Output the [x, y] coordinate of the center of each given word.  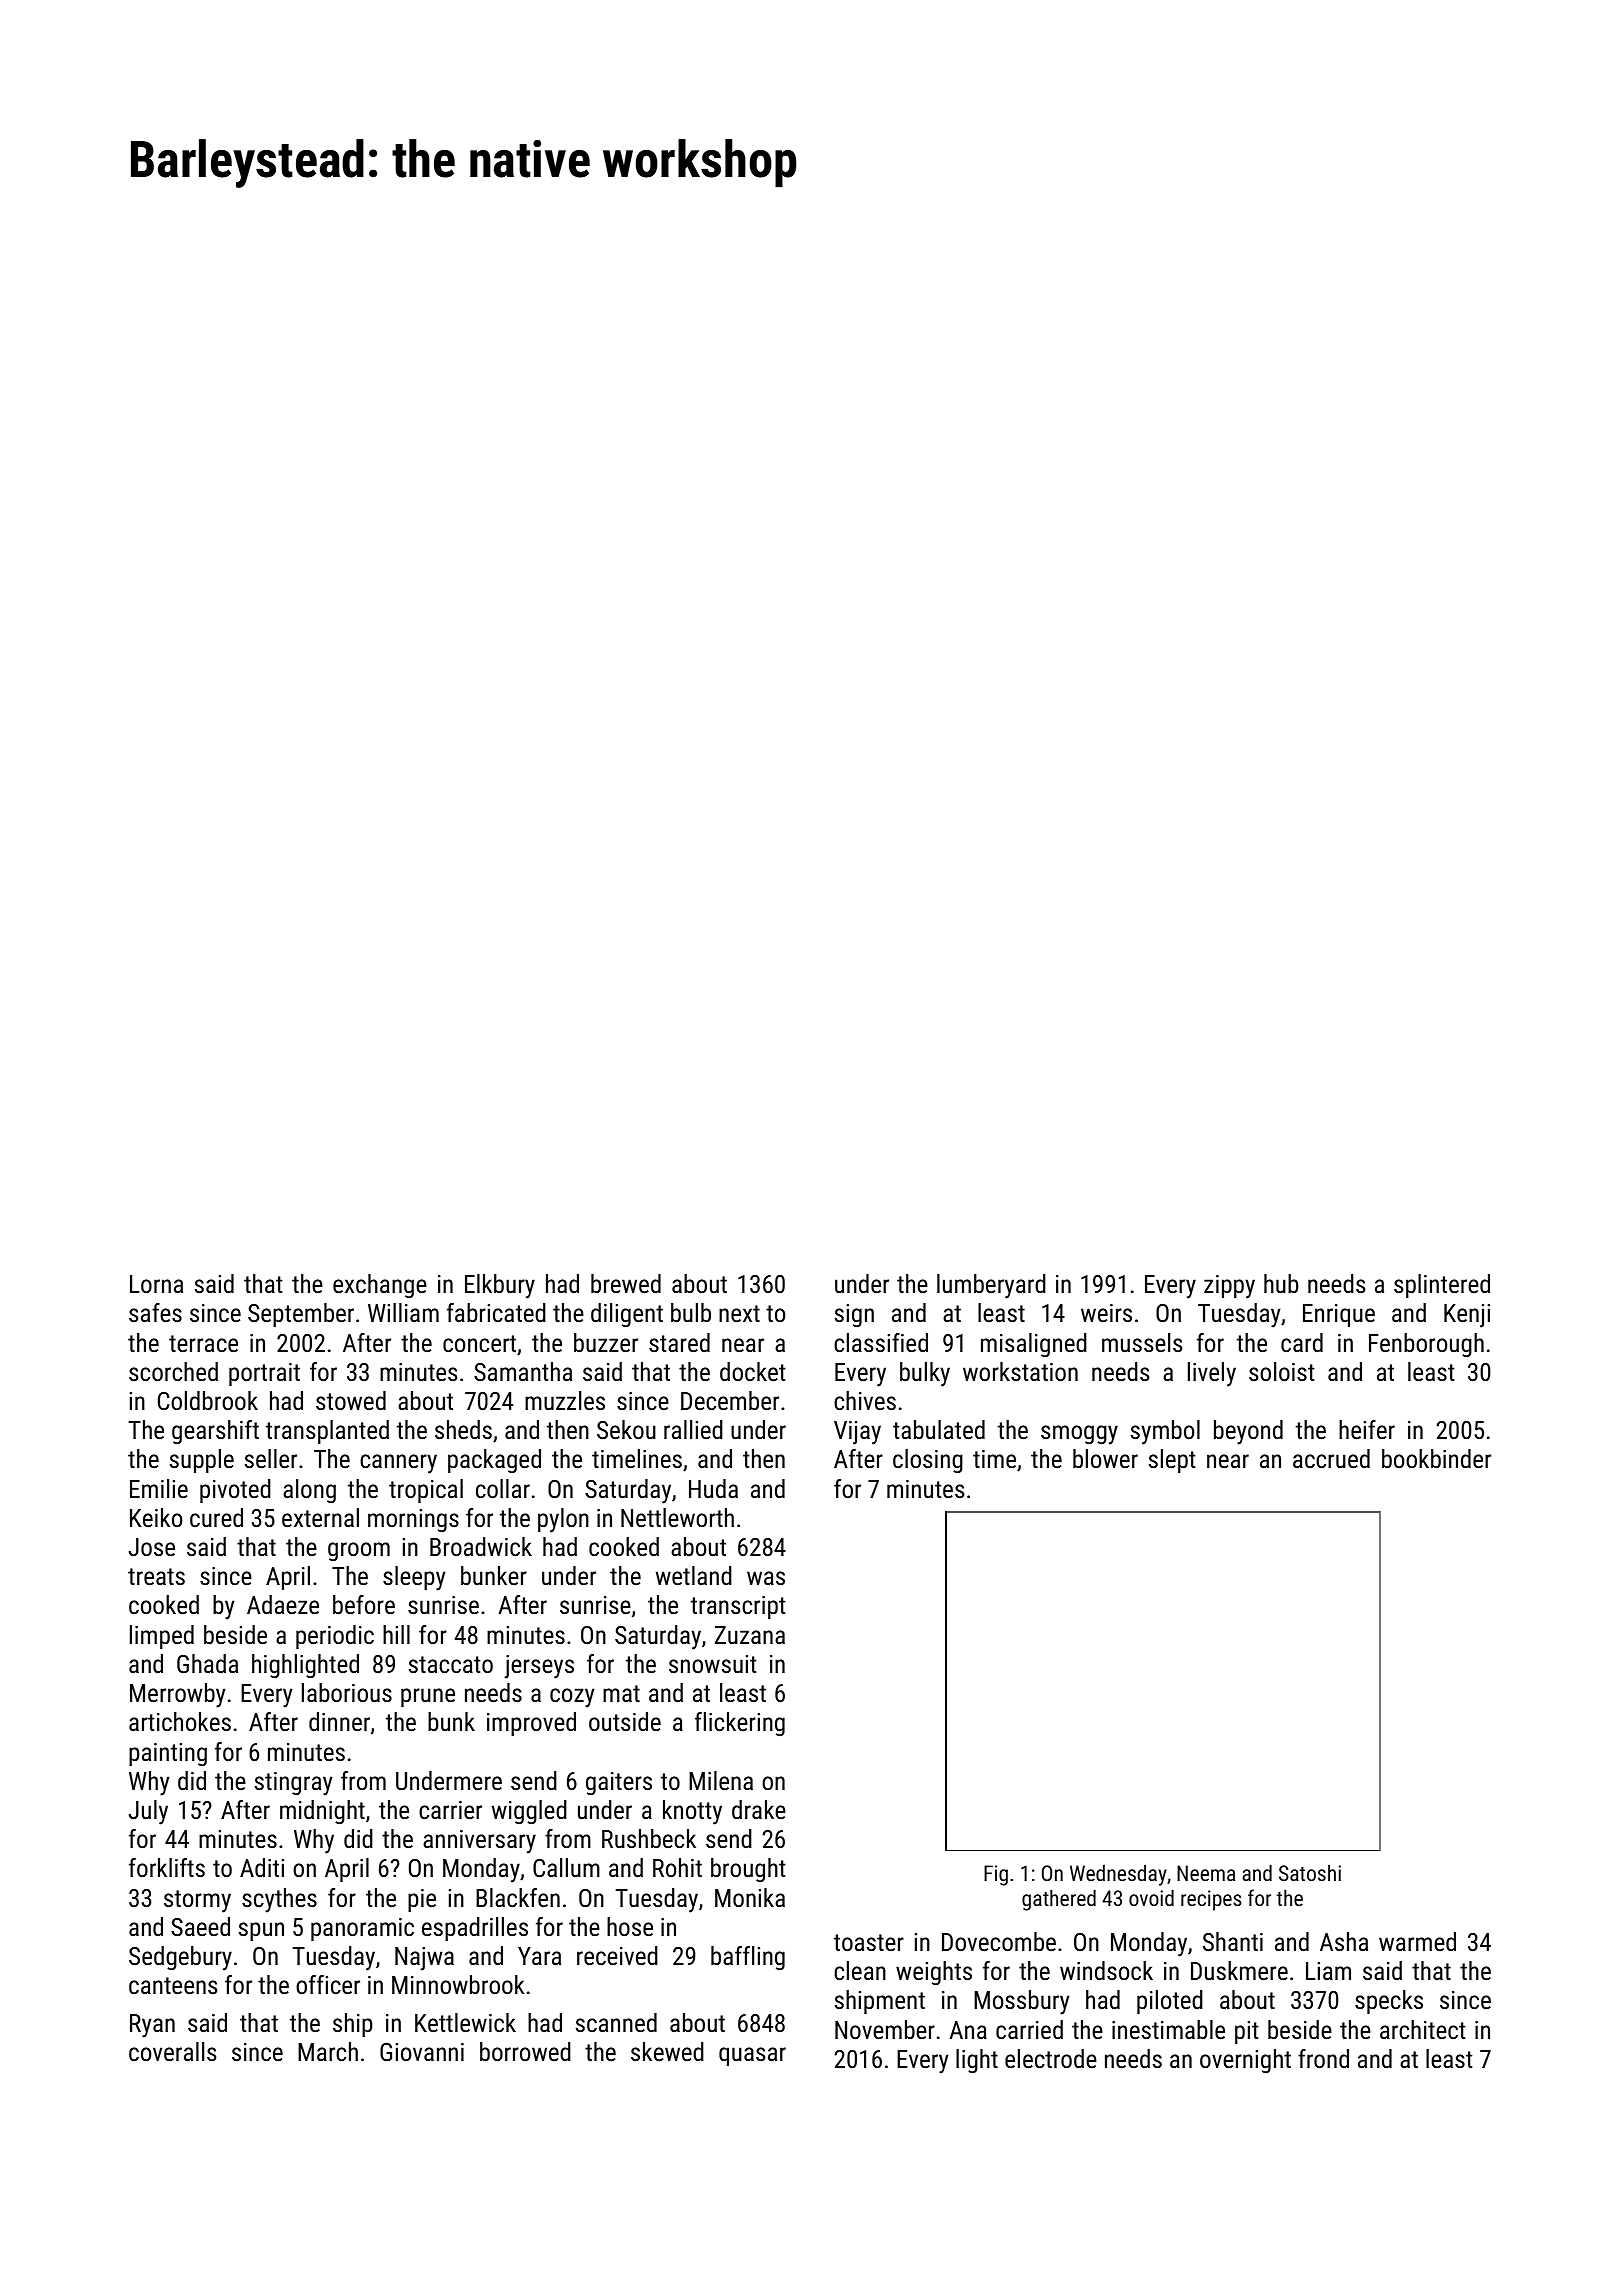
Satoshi [1310, 1872]
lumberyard [991, 1286]
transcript [738, 1607]
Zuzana [750, 1635]
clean [860, 1970]
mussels [1142, 1342]
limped [162, 1637]
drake [759, 1809]
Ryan [152, 2026]
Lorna [156, 1284]
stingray [294, 1784]
